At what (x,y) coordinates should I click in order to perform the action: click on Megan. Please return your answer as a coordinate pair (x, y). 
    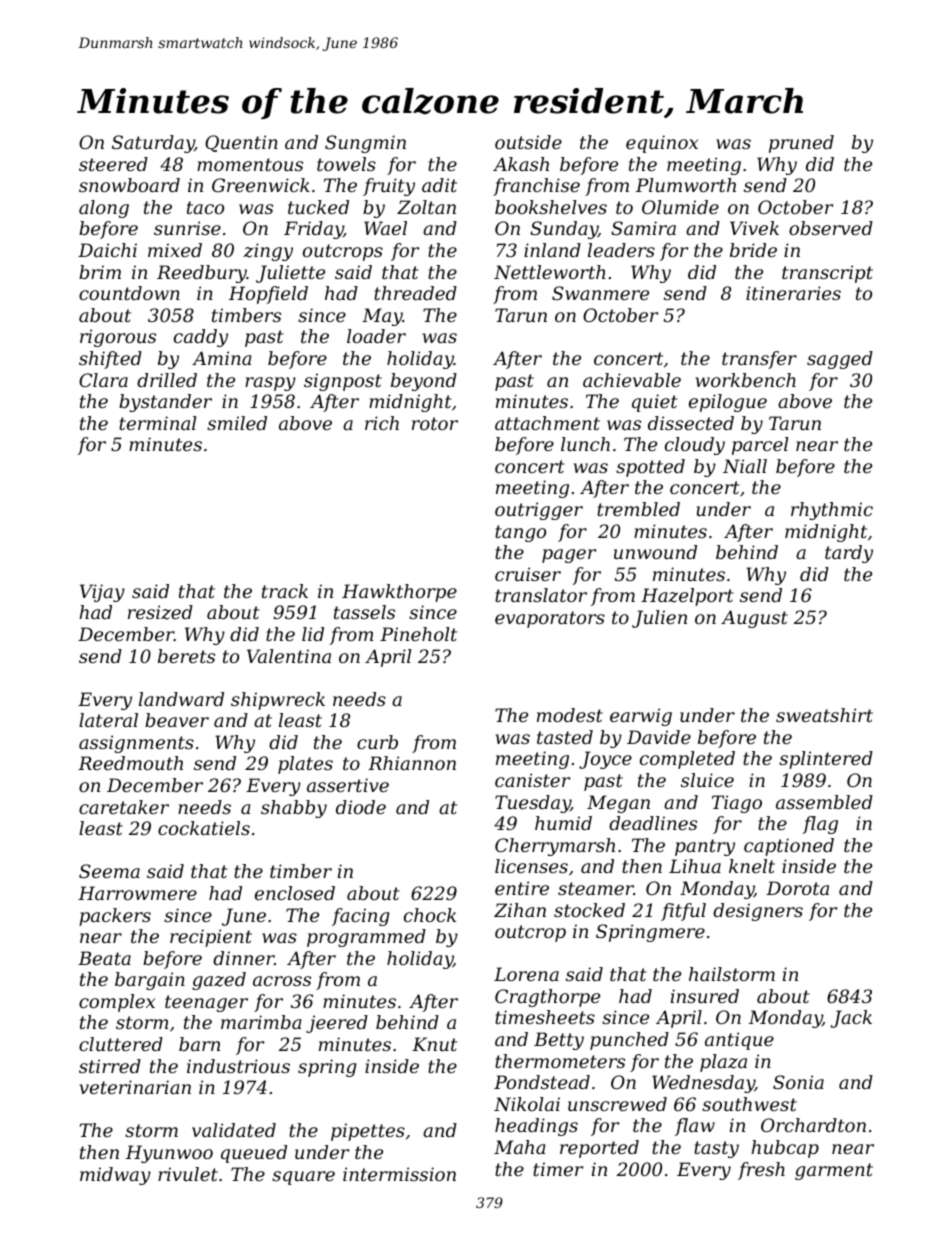
    Looking at the image, I should click on (618, 804).
